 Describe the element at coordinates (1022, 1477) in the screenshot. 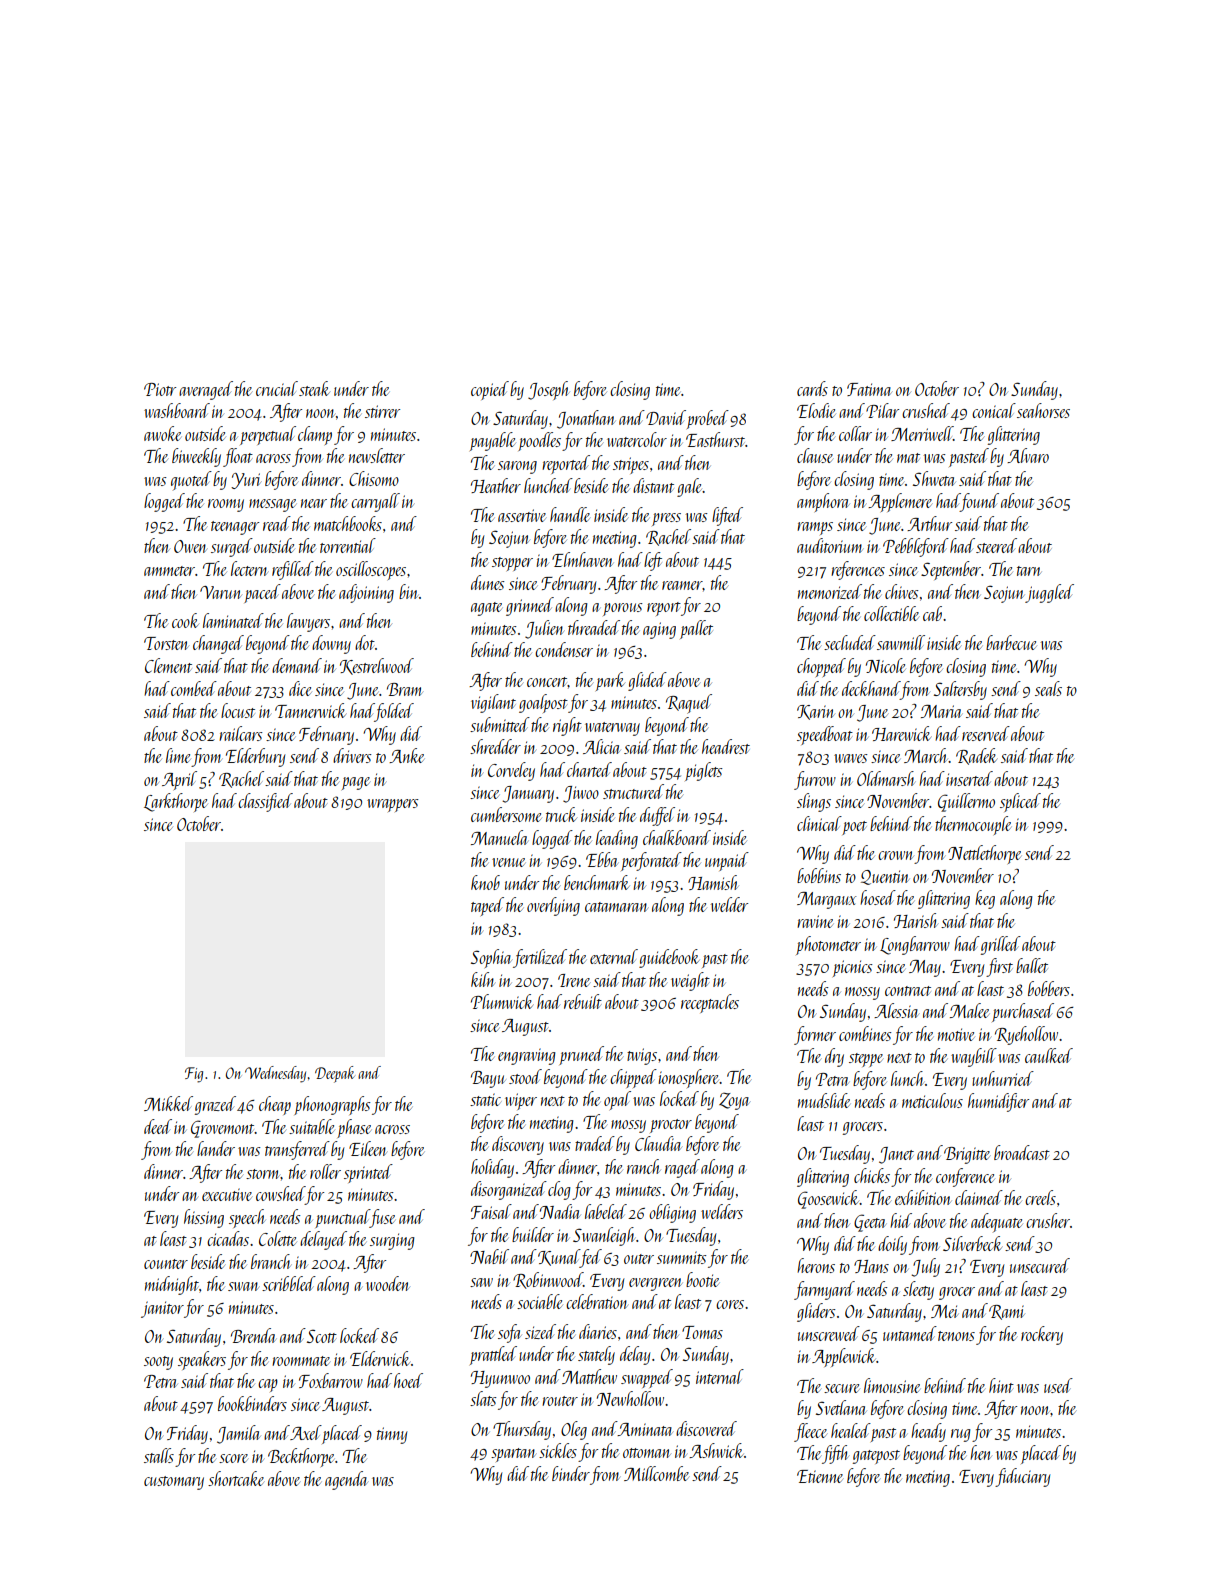

I see `fiduciary` at that location.
